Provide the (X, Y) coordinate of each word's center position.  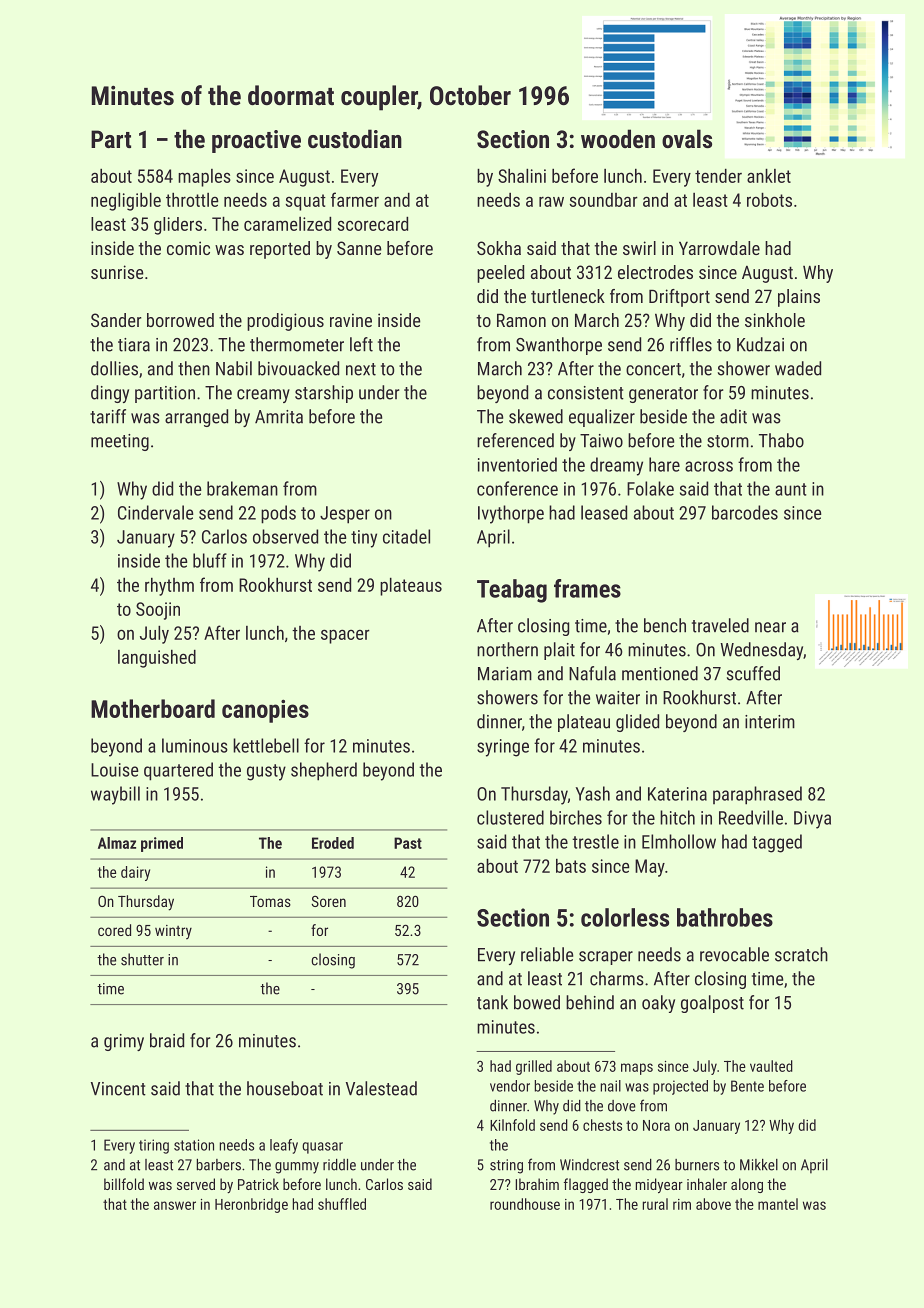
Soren (328, 901)
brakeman (242, 488)
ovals (687, 138)
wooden (618, 138)
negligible (126, 202)
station (194, 1145)
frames (587, 588)
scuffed (753, 673)
